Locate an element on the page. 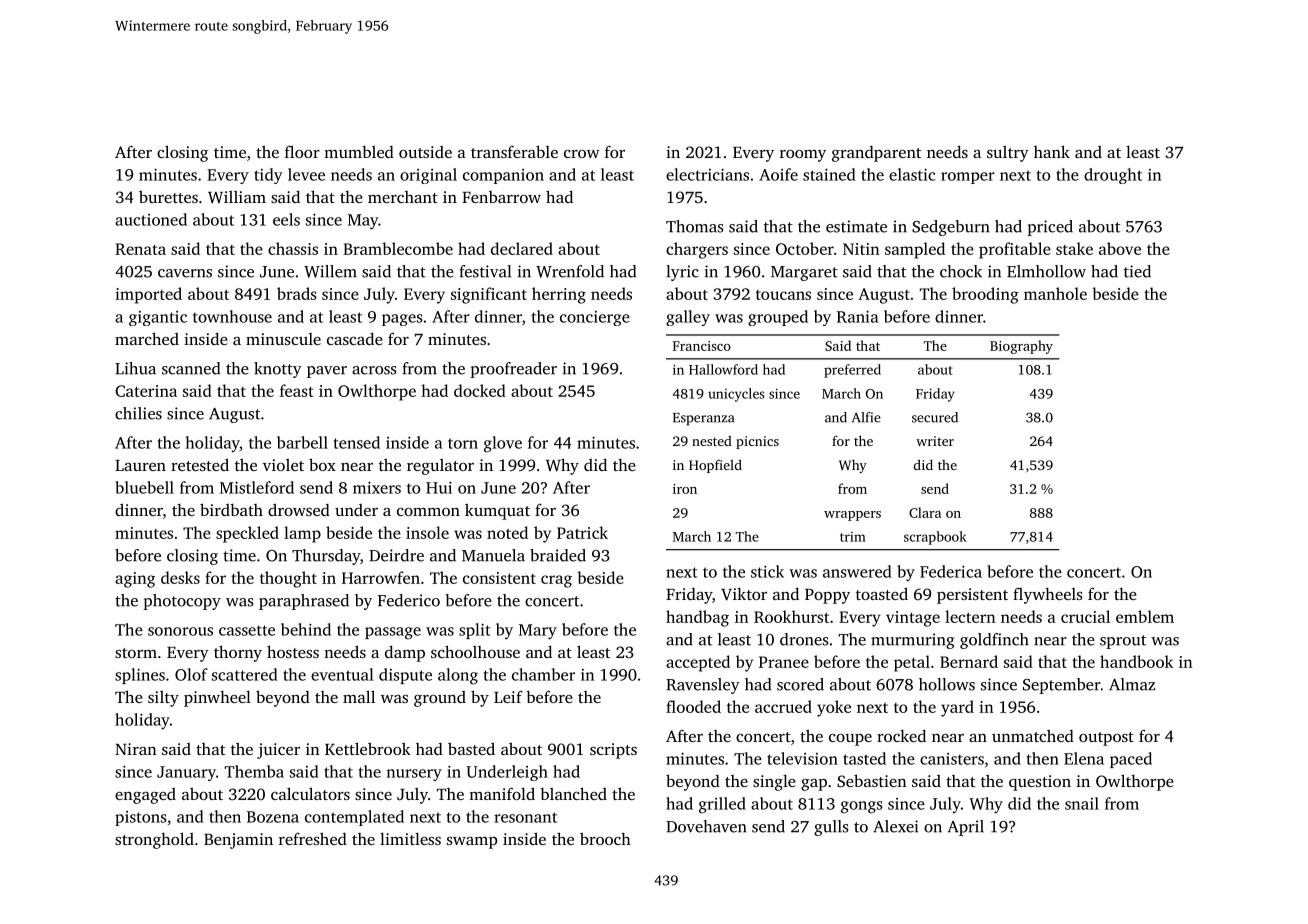 The height and width of the page is (924, 1308). handbook is located at coordinates (1136, 661).
